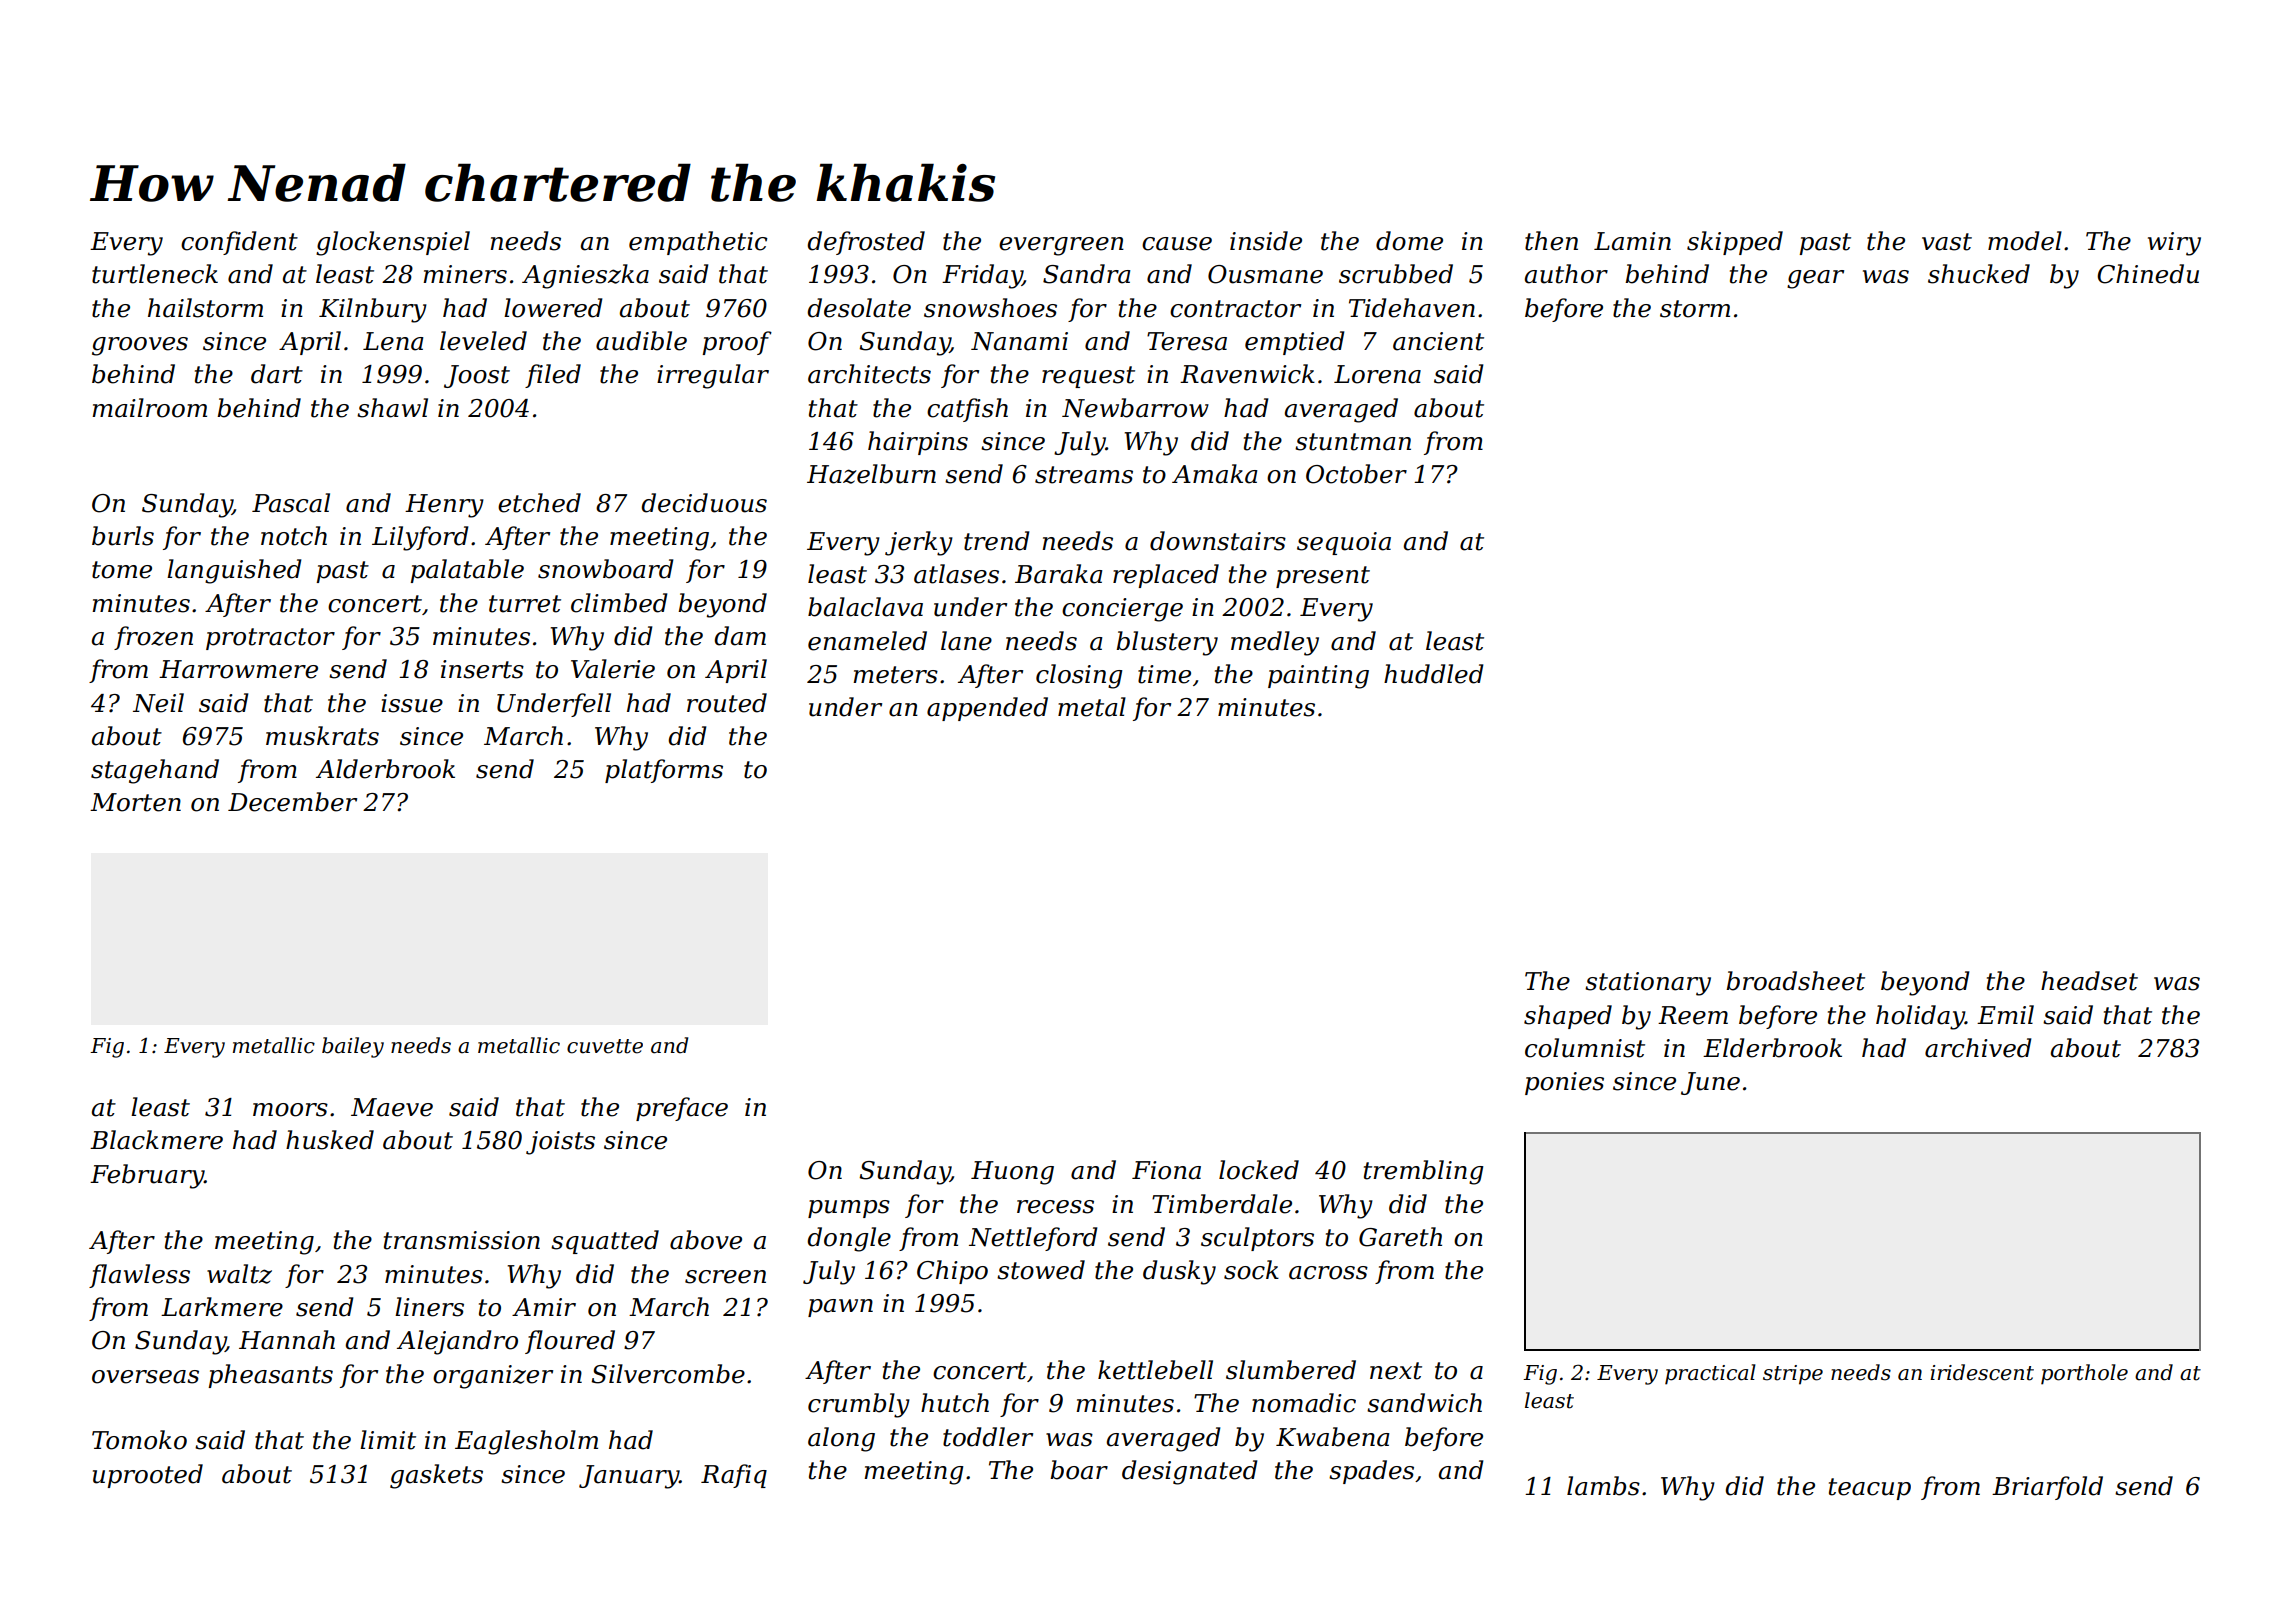 This page has height=1620, width=2292. I want to click on Amir, so click(544, 1307).
